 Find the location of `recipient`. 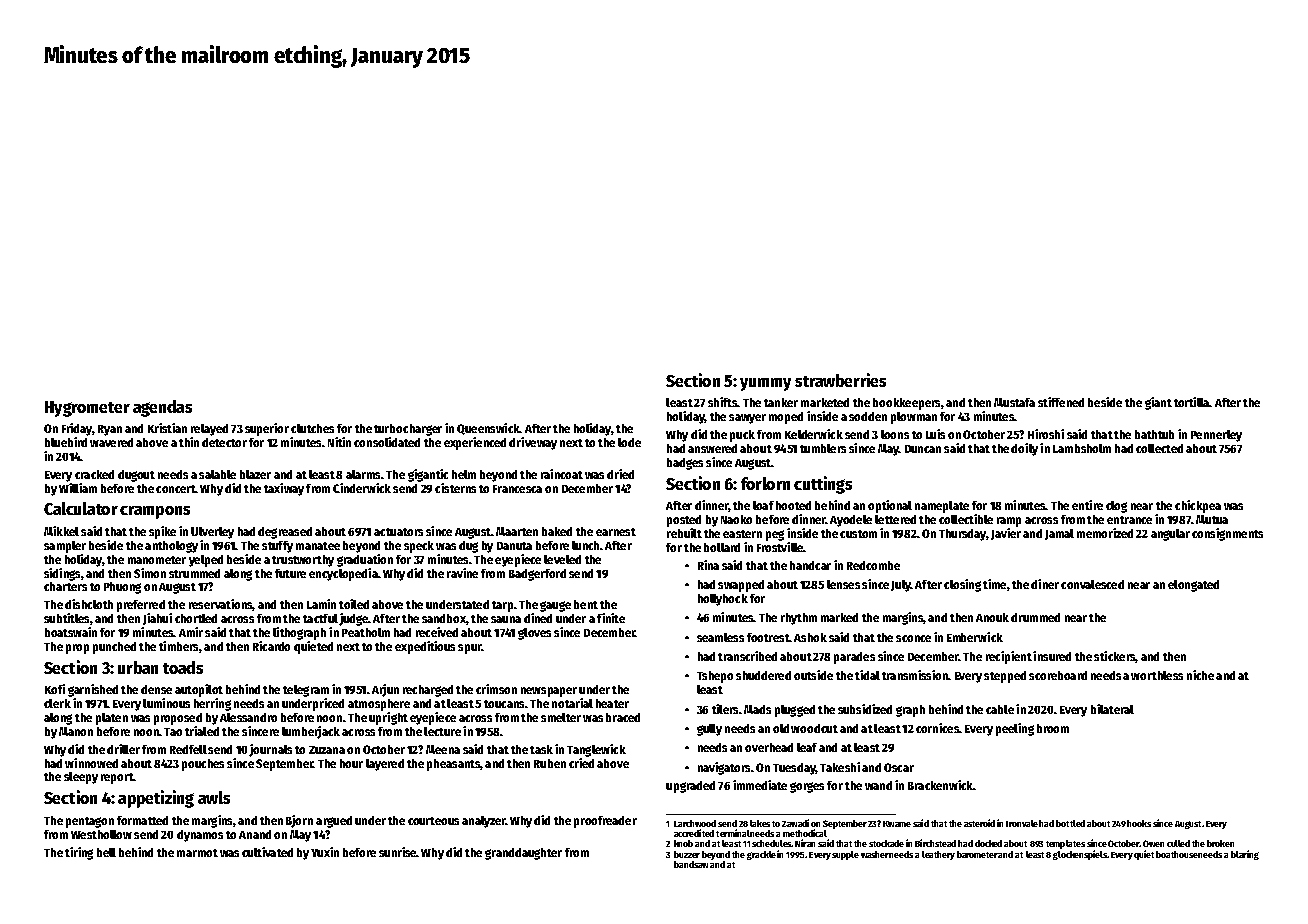

recipient is located at coordinates (1009, 657).
